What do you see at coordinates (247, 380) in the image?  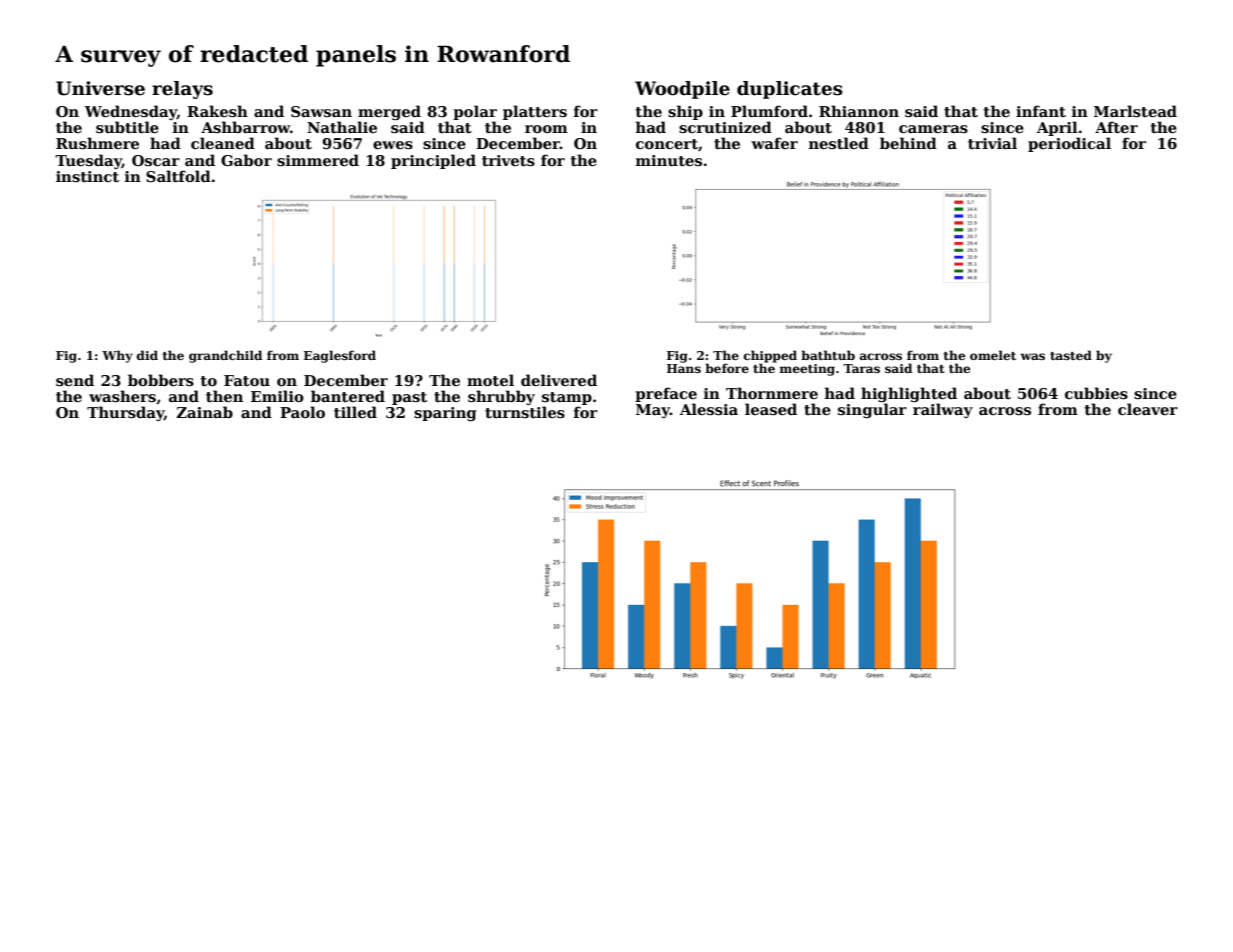 I see `Fatou` at bounding box center [247, 380].
